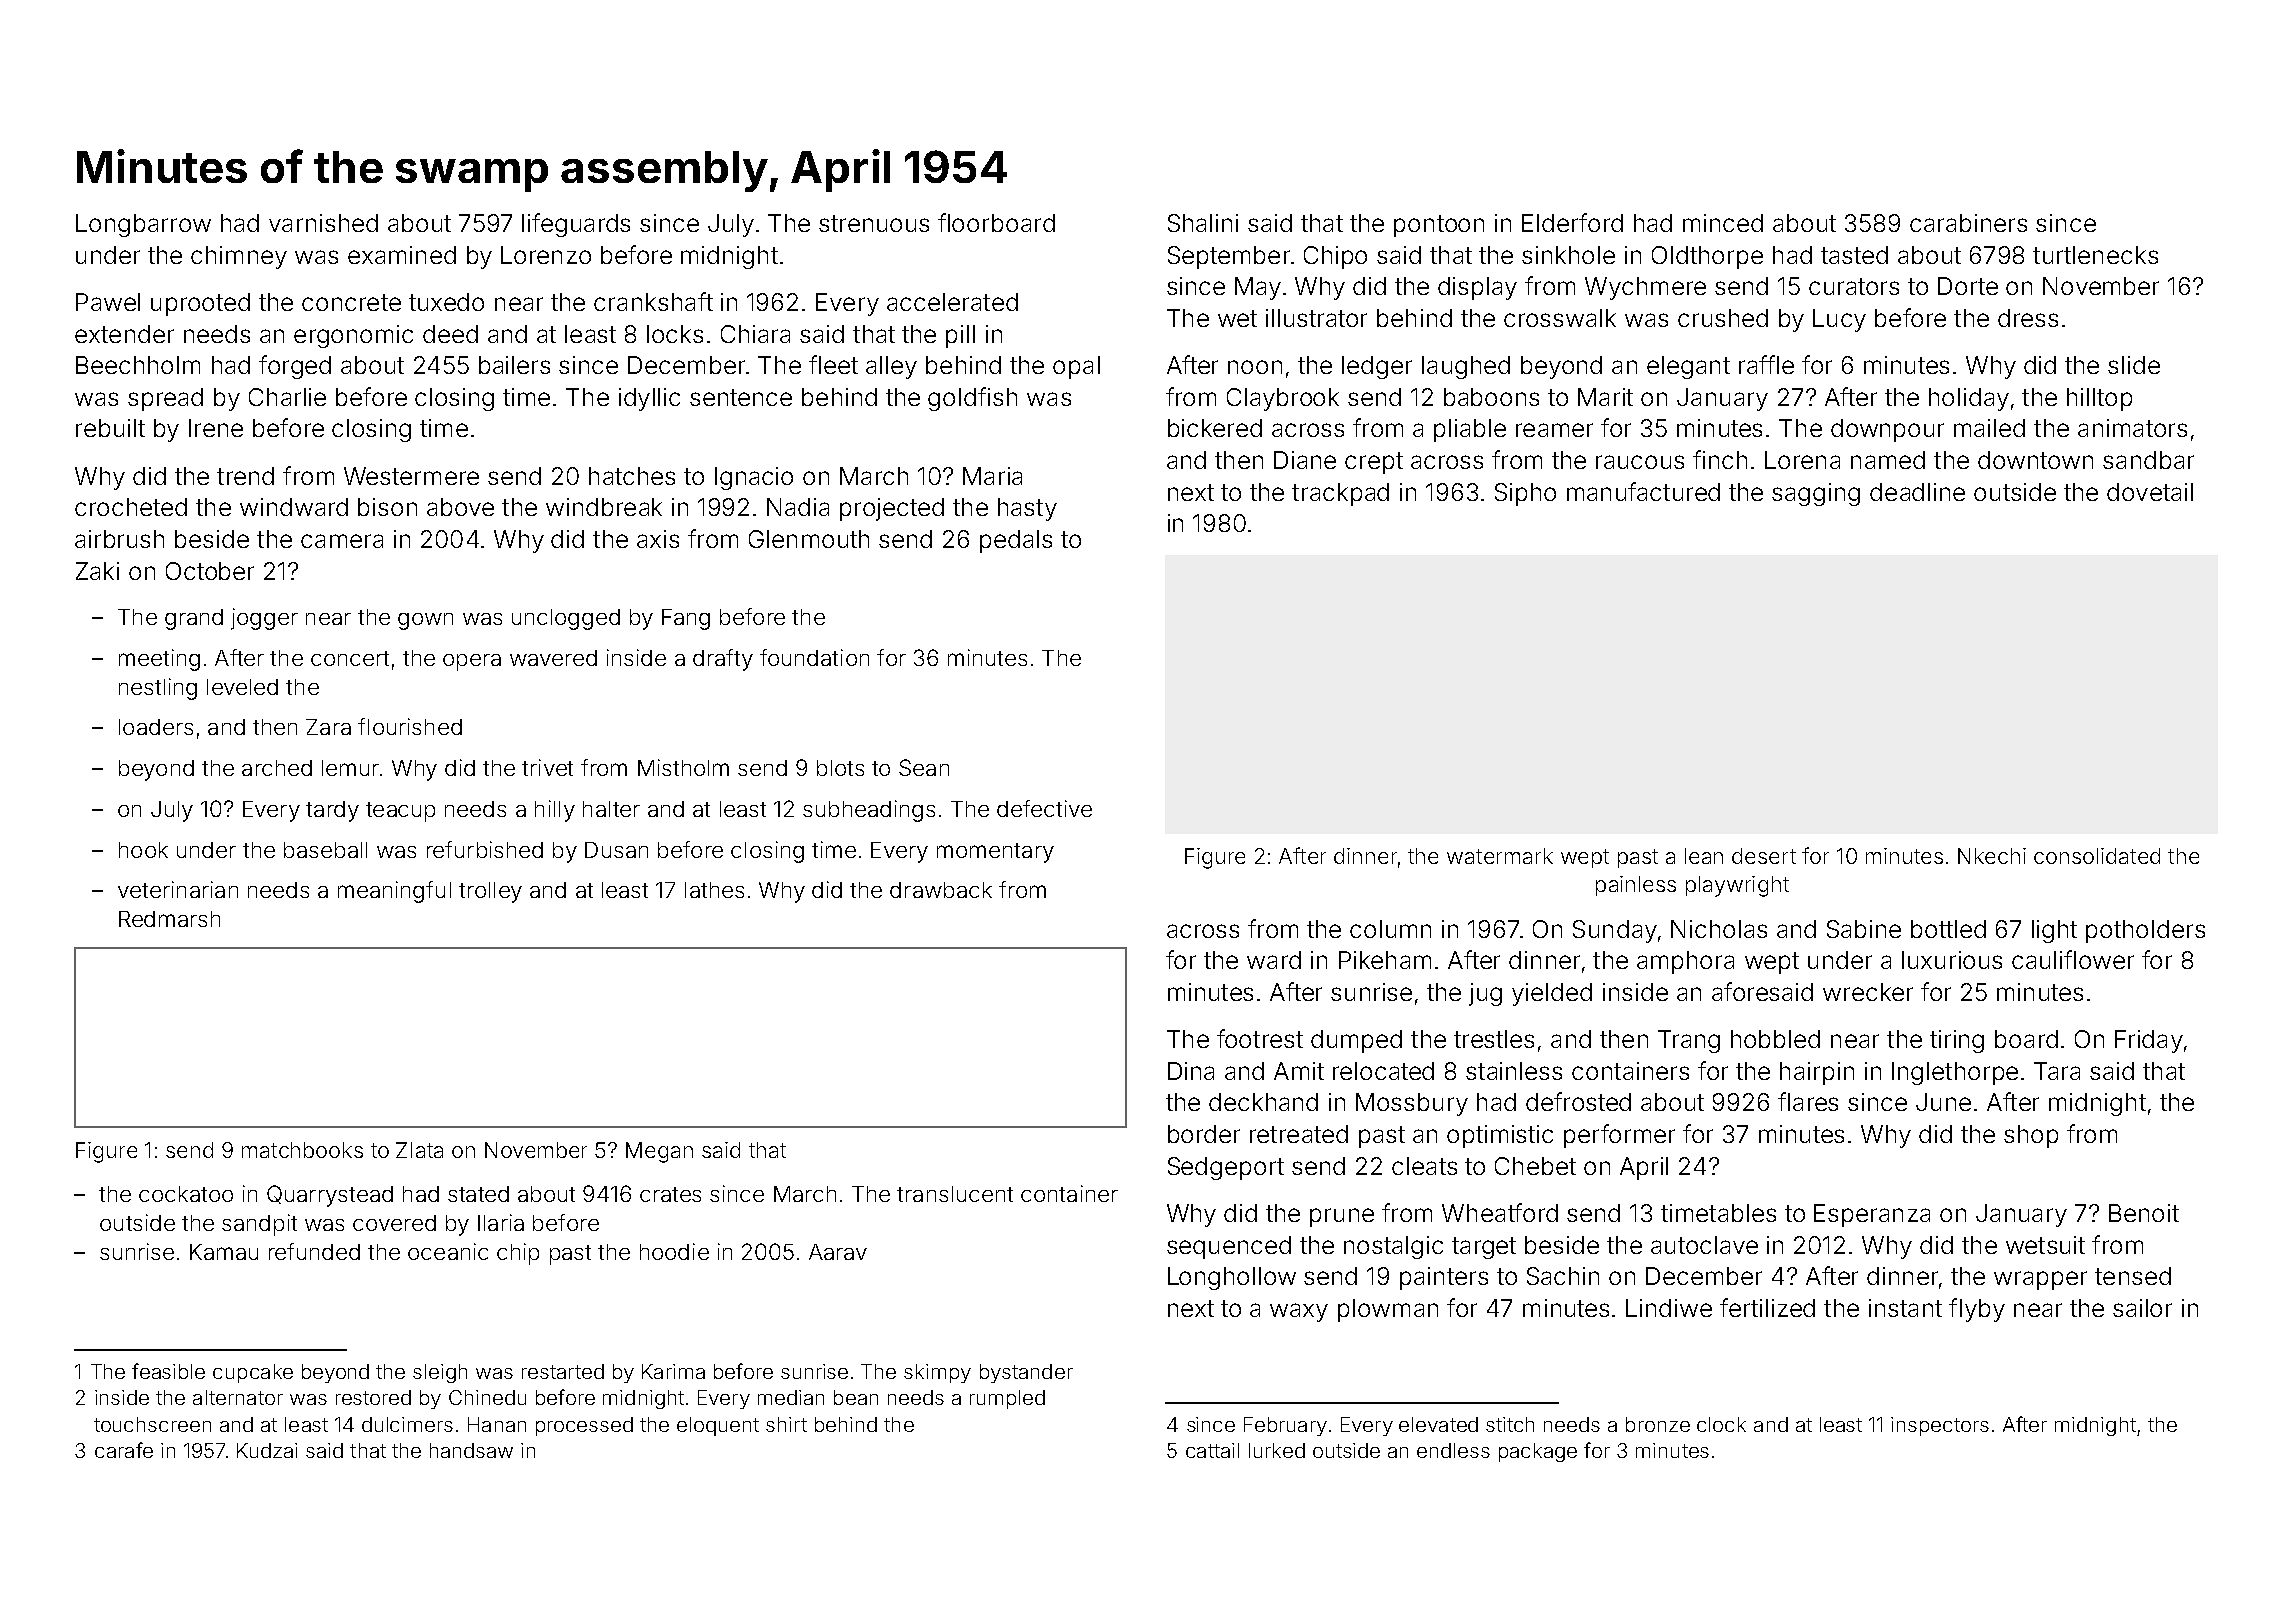 This image has height=1620, width=2292. I want to click on Redmarsh, so click(169, 919).
